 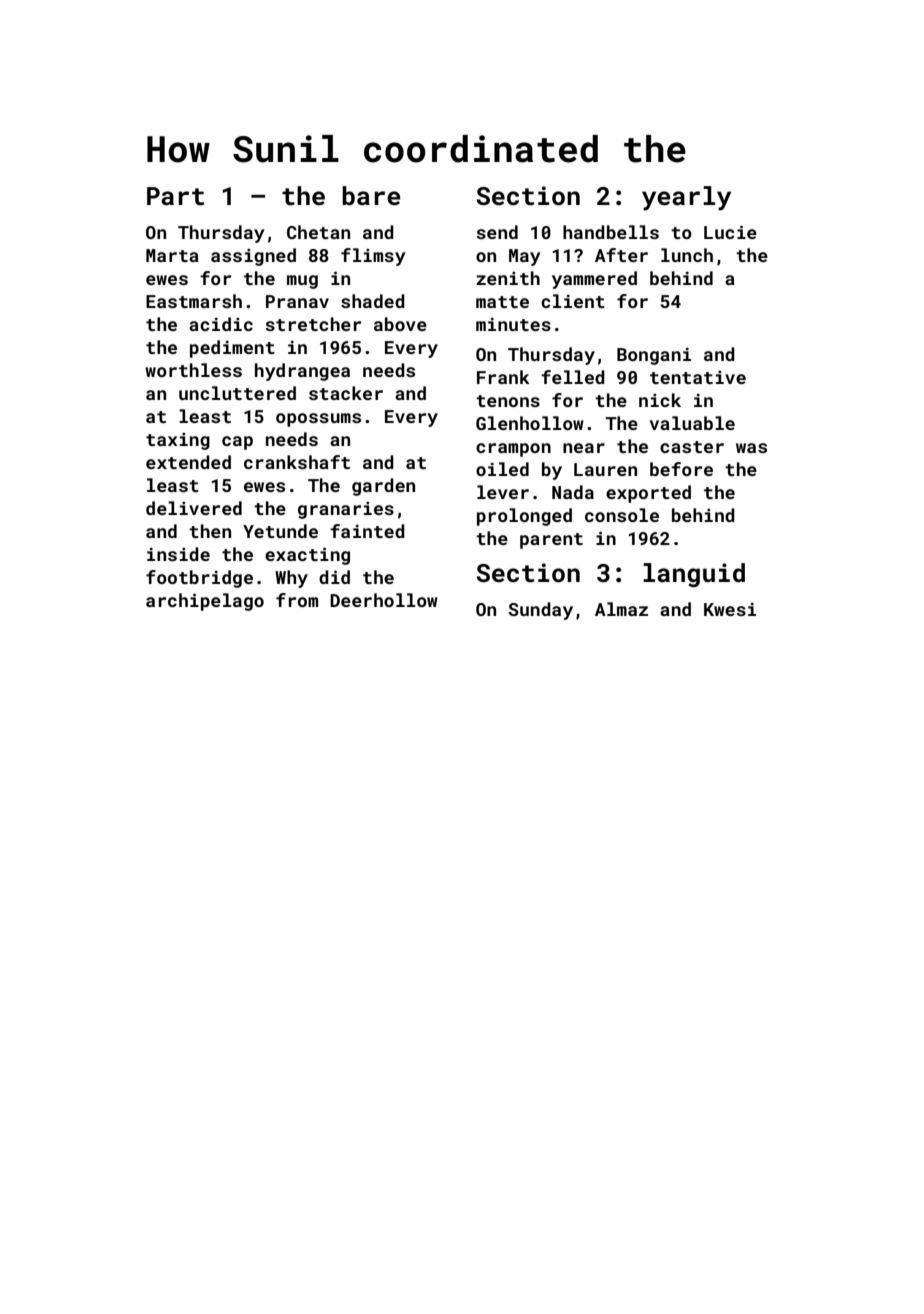 I want to click on Sunday, so click(x=540, y=611).
